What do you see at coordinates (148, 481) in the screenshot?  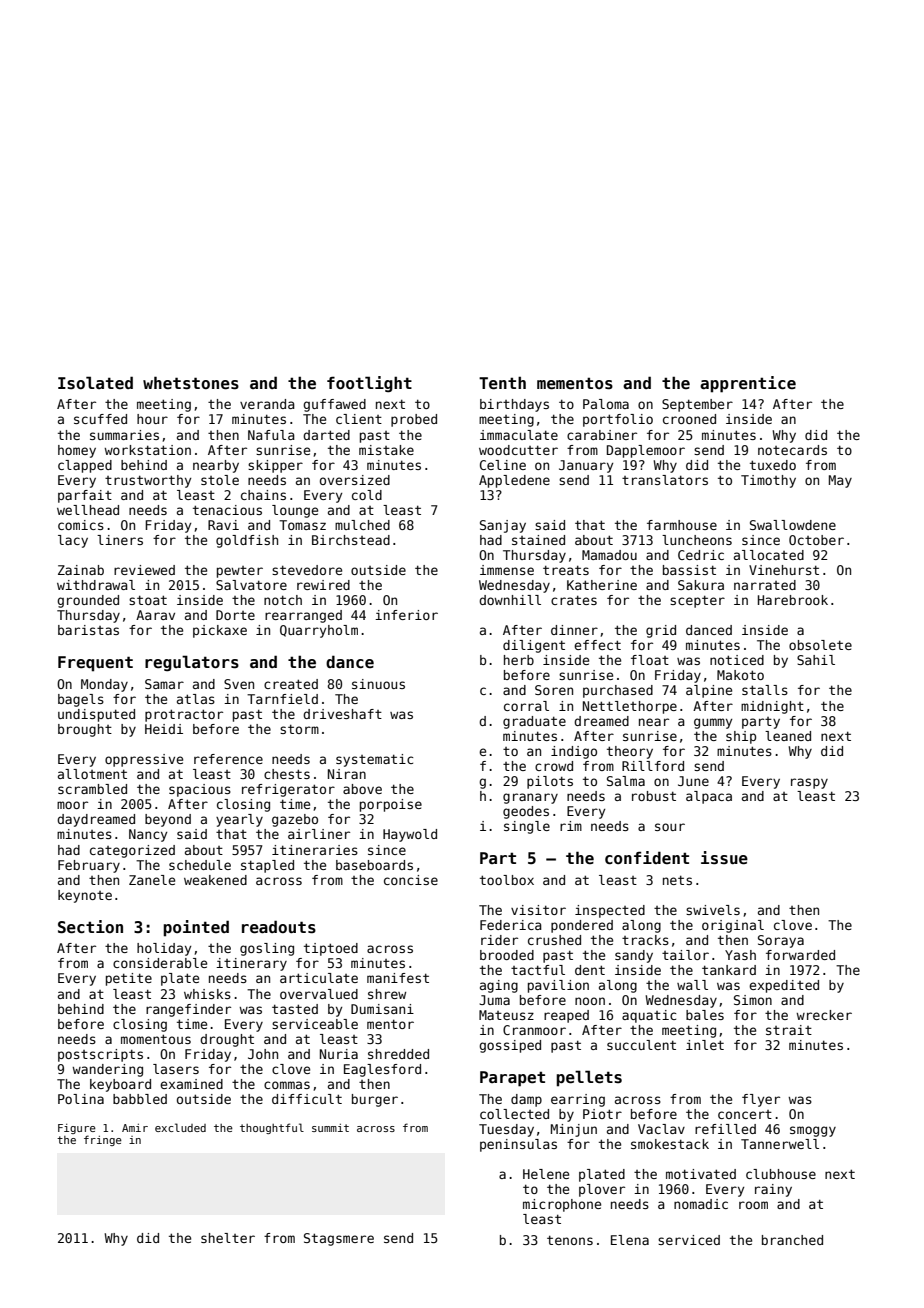 I see `trustworthy` at bounding box center [148, 481].
